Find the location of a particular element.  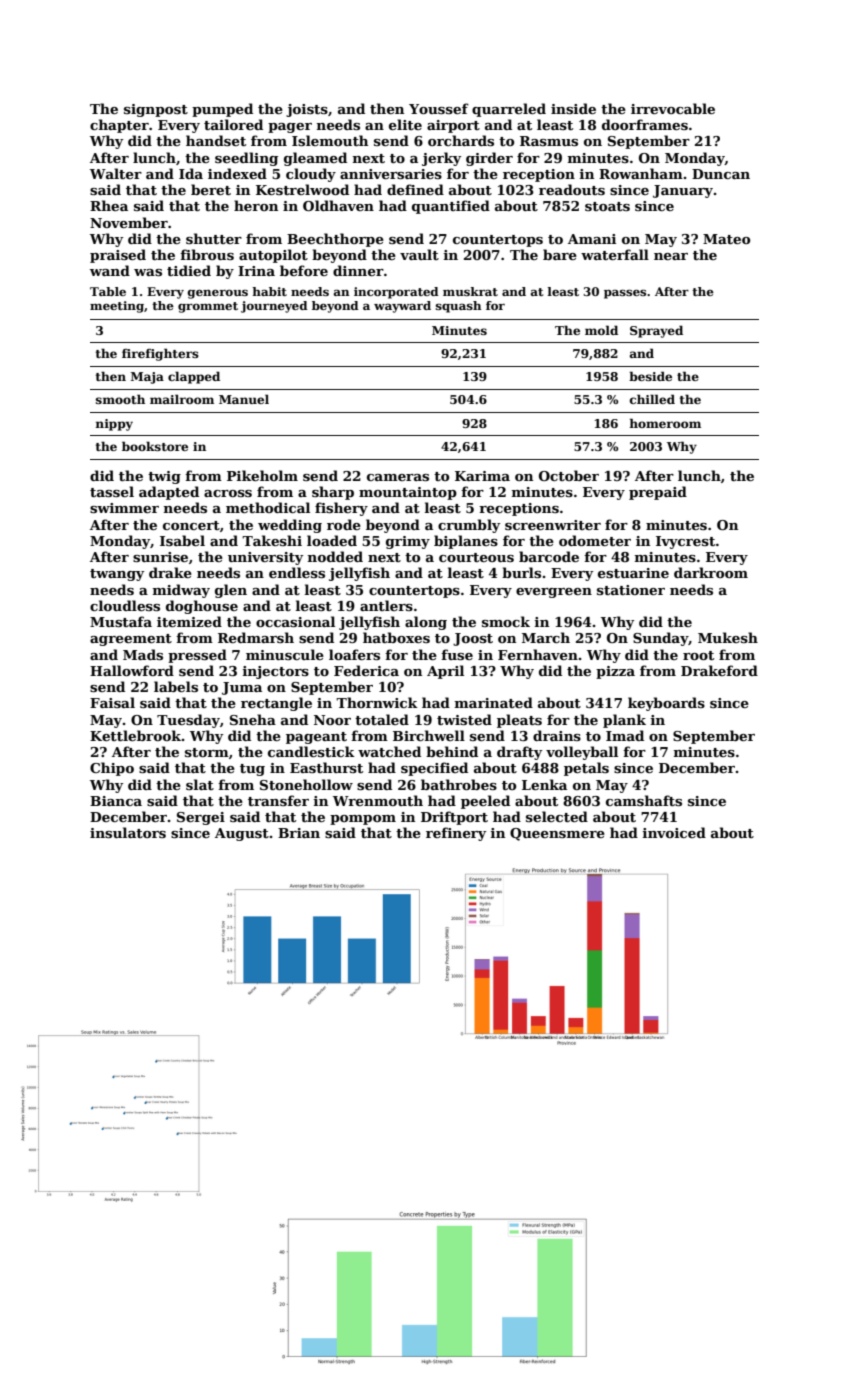

Karima is located at coordinates (482, 476).
